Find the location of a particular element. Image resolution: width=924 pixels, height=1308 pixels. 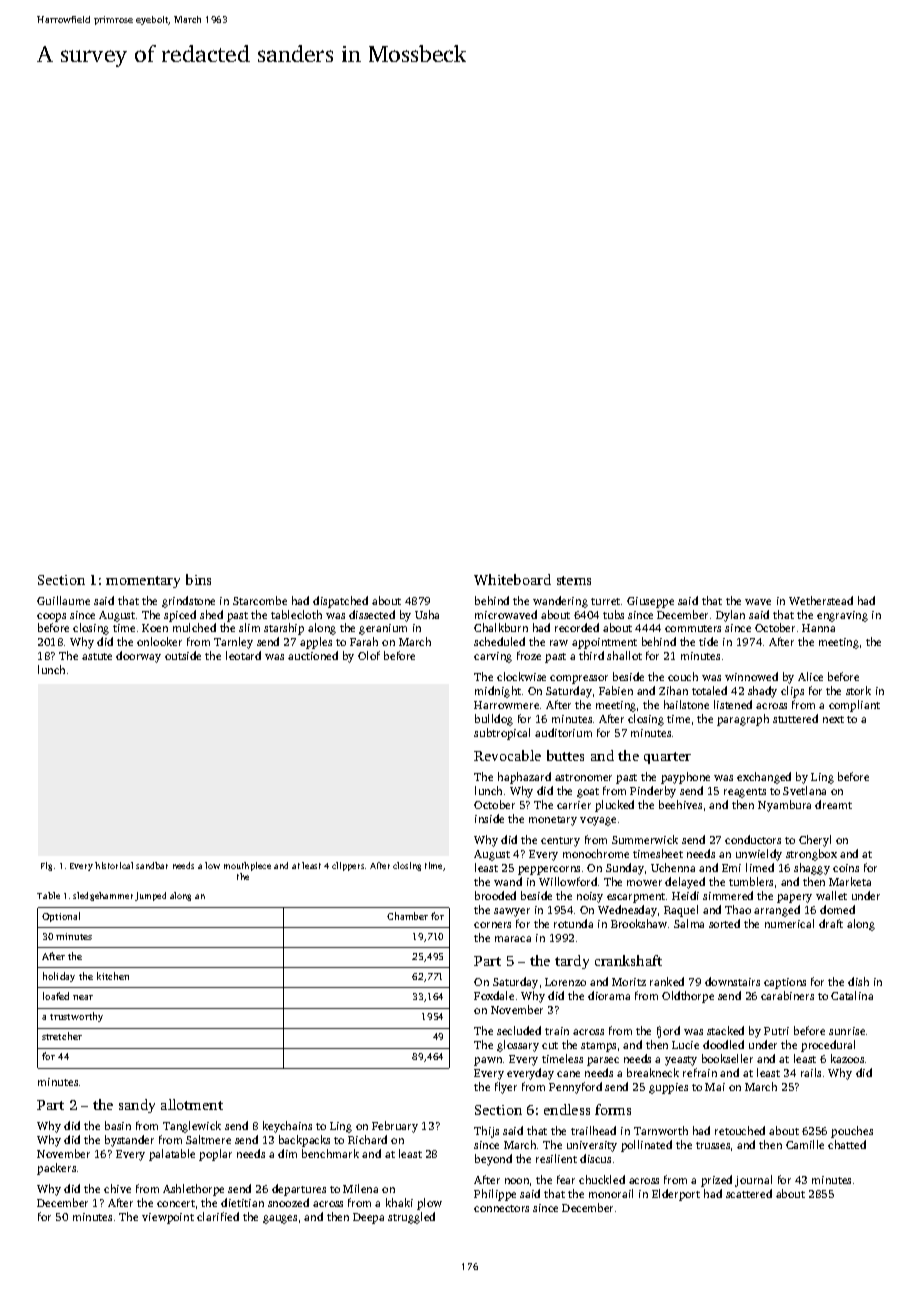

auditorium is located at coordinates (563, 732).
